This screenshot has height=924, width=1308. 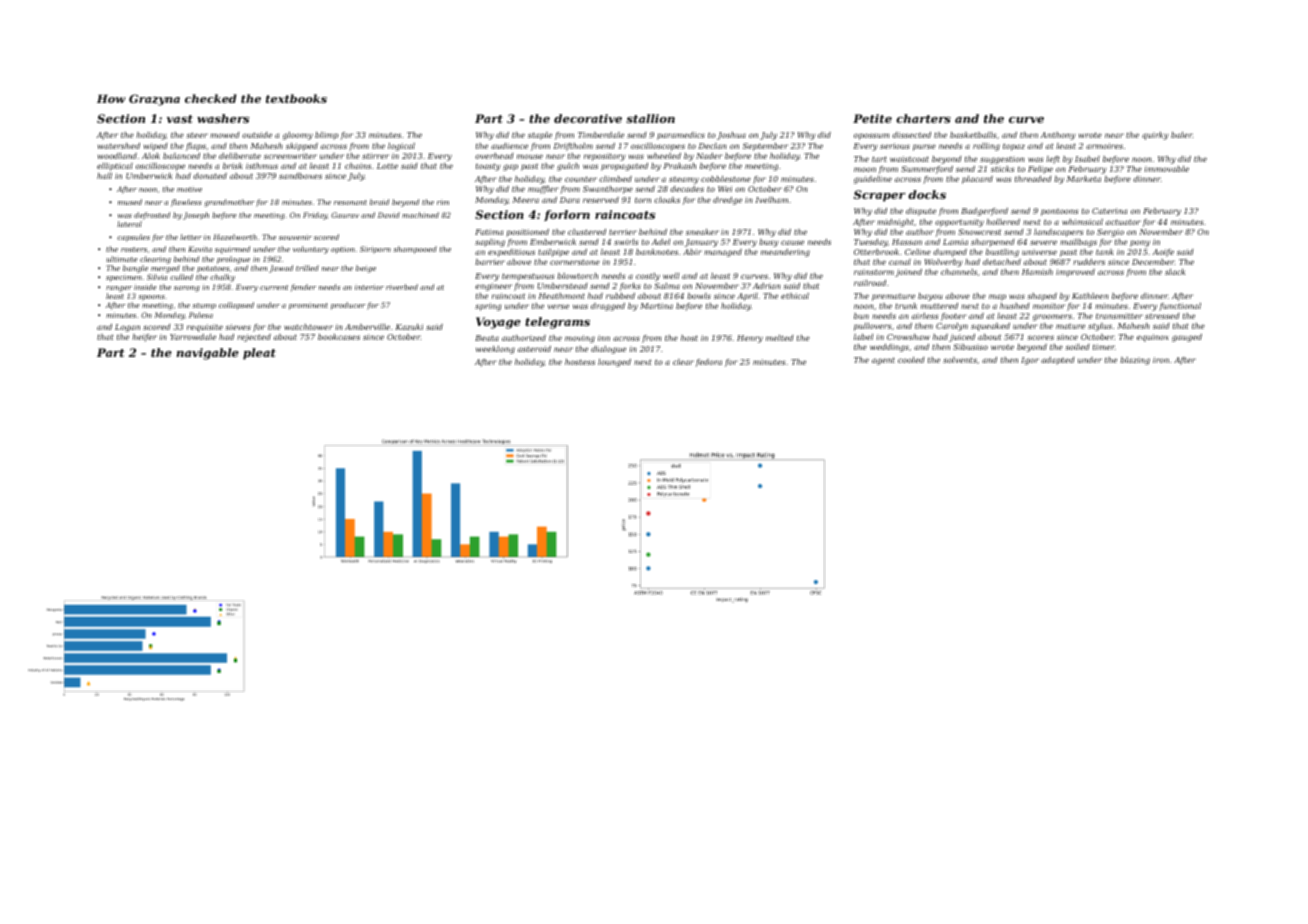 I want to click on elliptical, so click(x=115, y=167).
